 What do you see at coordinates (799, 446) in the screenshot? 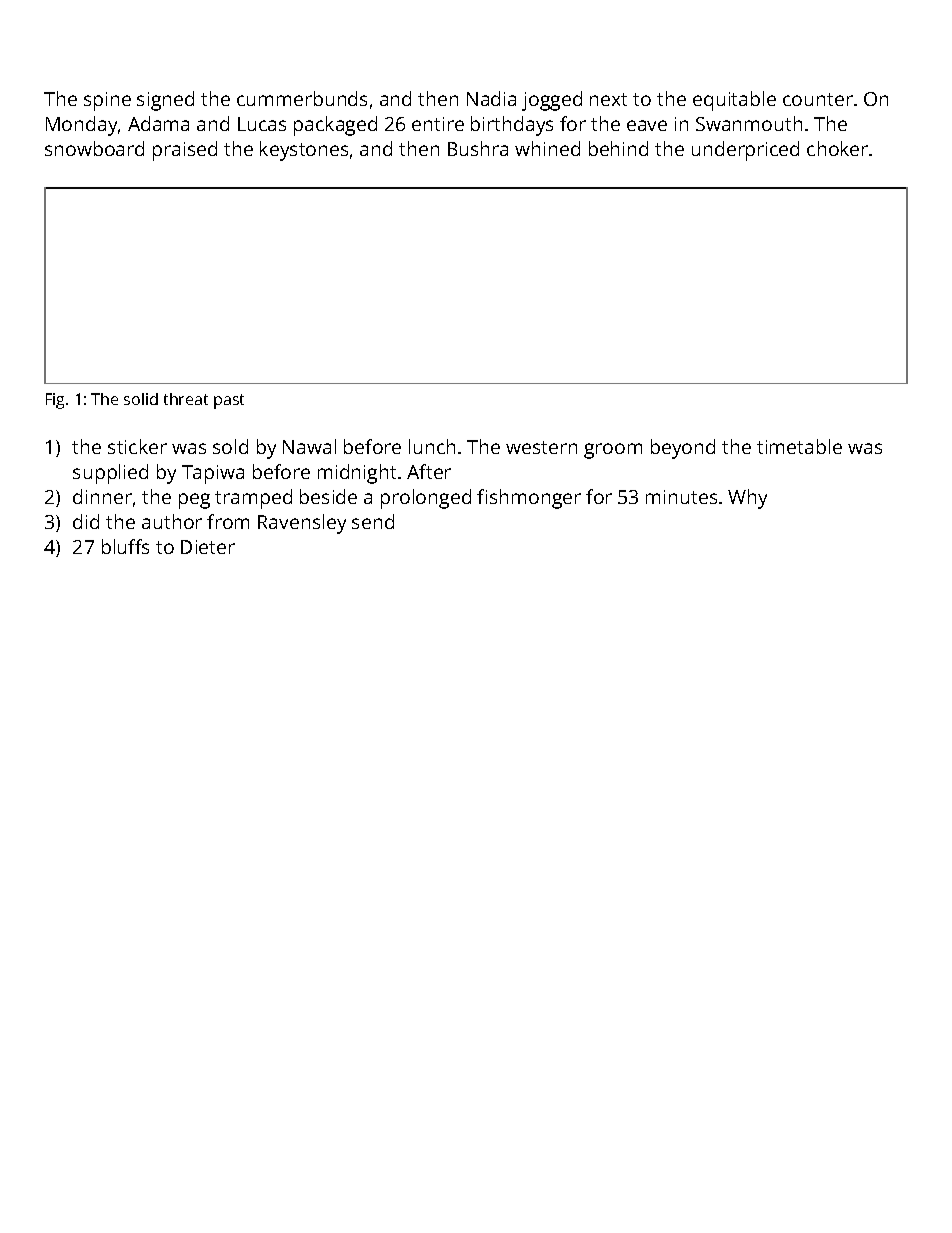
I see `timetable` at bounding box center [799, 446].
